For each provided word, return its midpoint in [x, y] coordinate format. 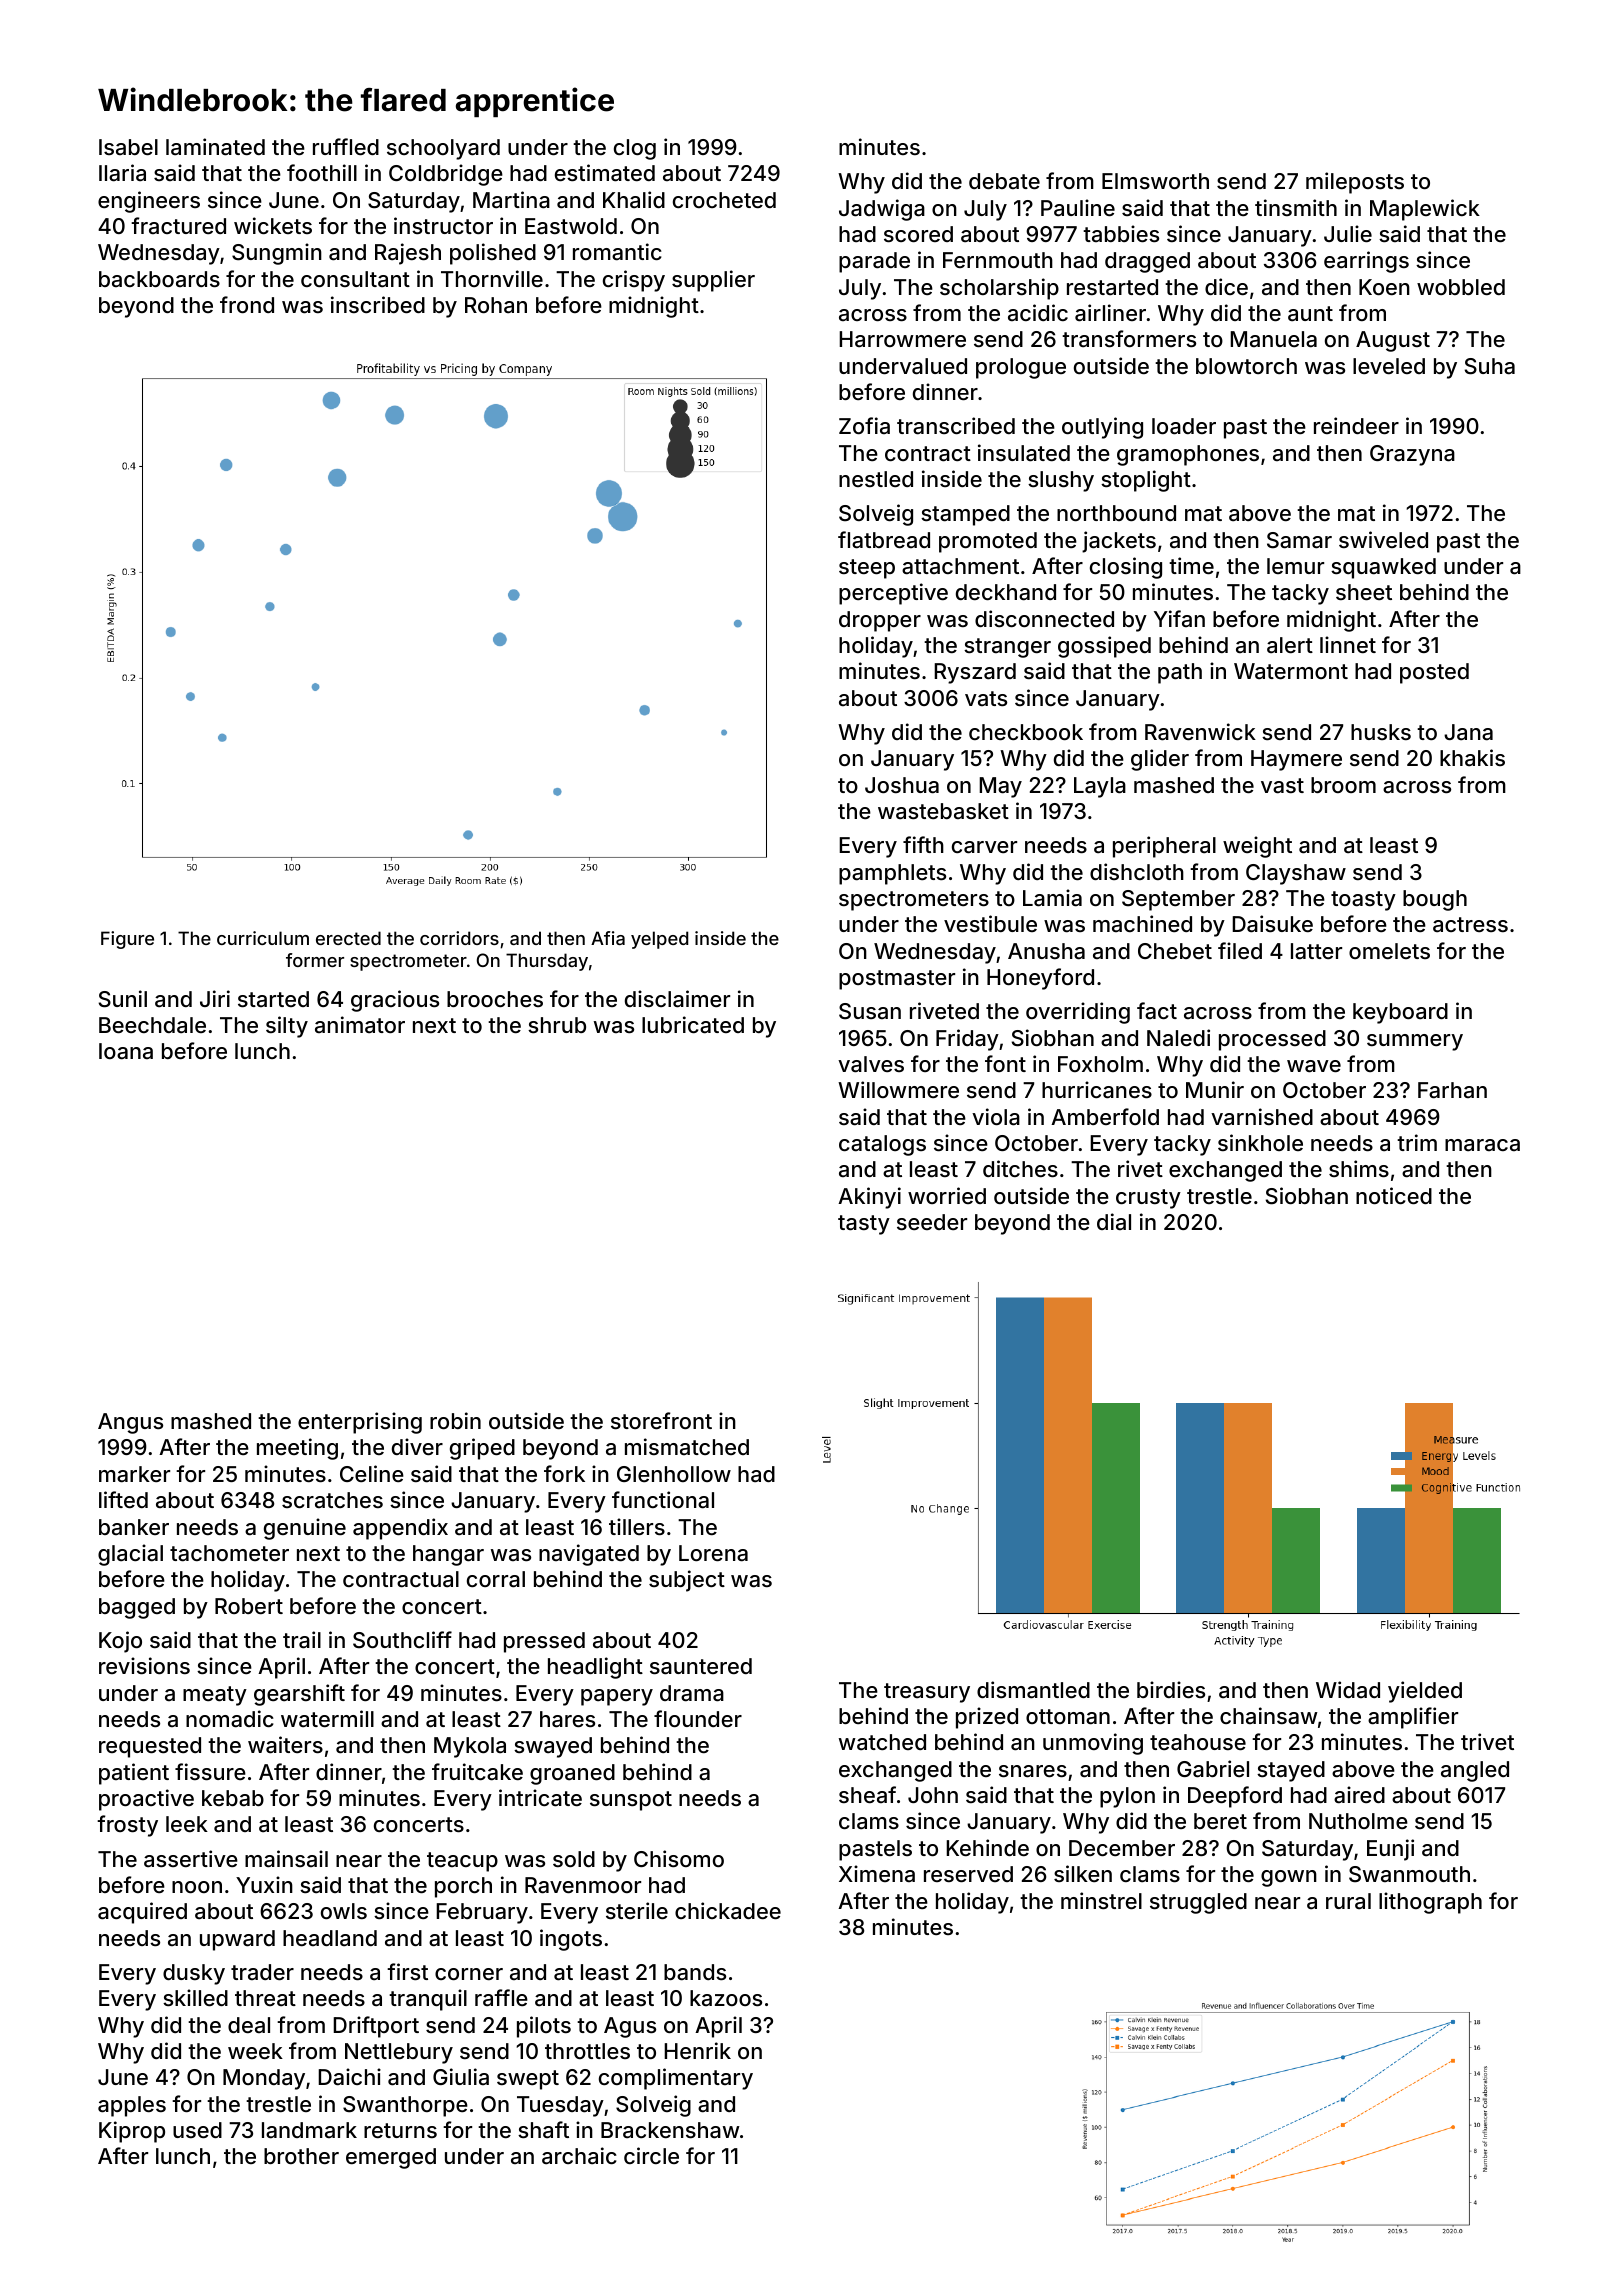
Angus [130, 1423]
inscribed [378, 304]
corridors [459, 938]
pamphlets [892, 874]
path [1180, 673]
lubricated [693, 1025]
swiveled [1383, 539]
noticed [1394, 1195]
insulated [1024, 453]
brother [301, 2156]
